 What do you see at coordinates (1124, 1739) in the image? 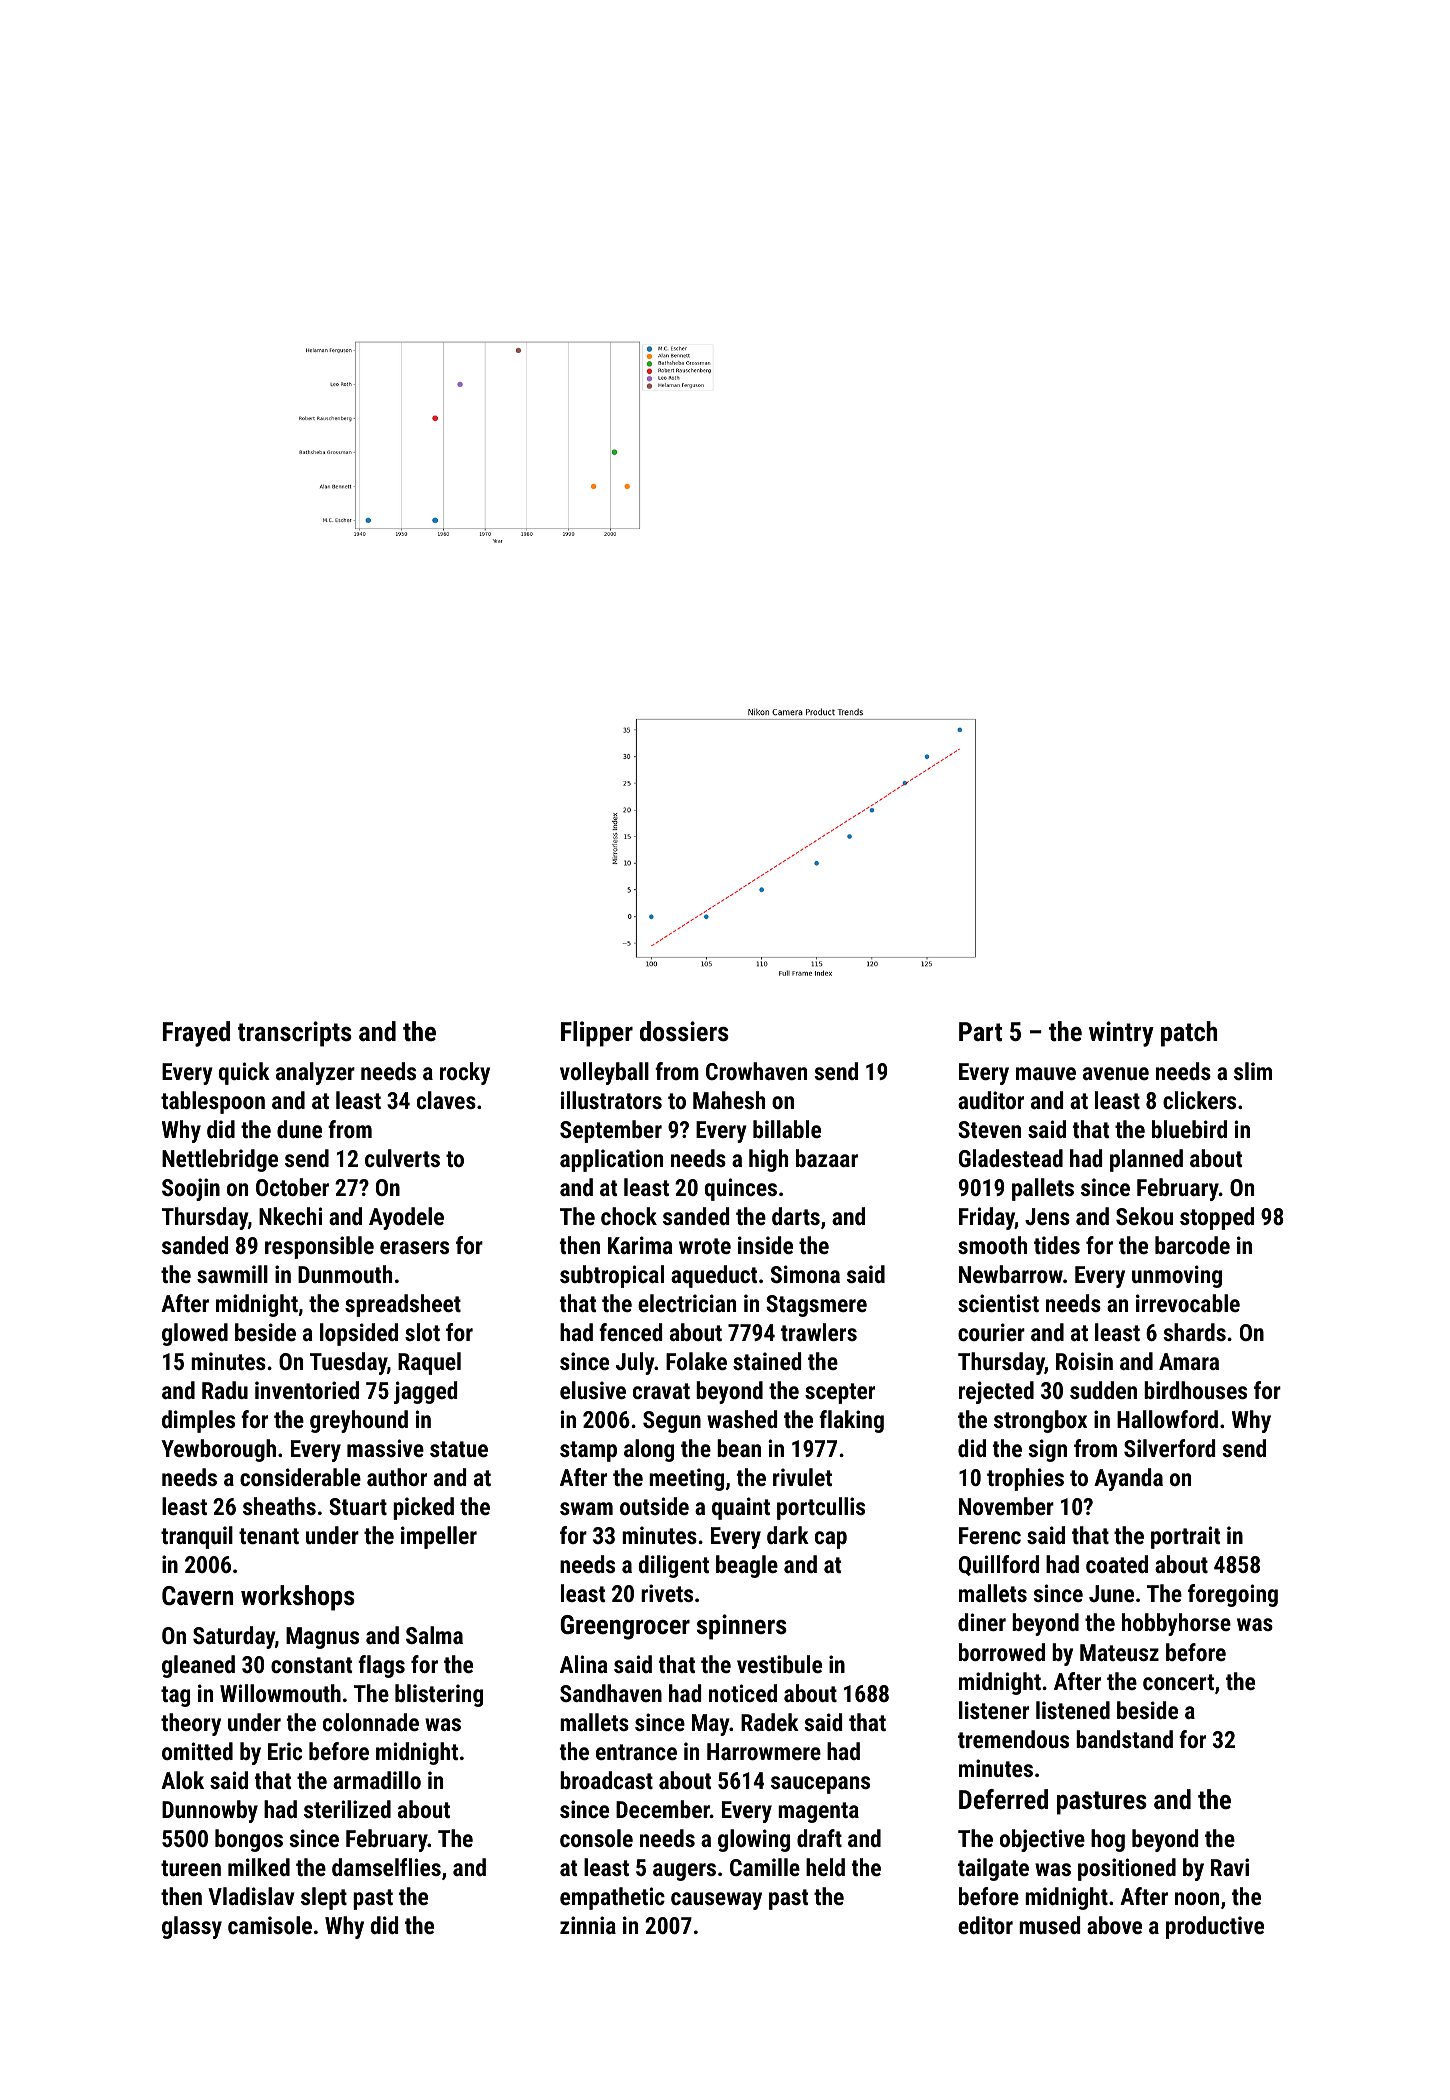
I see `bandstand` at bounding box center [1124, 1739].
